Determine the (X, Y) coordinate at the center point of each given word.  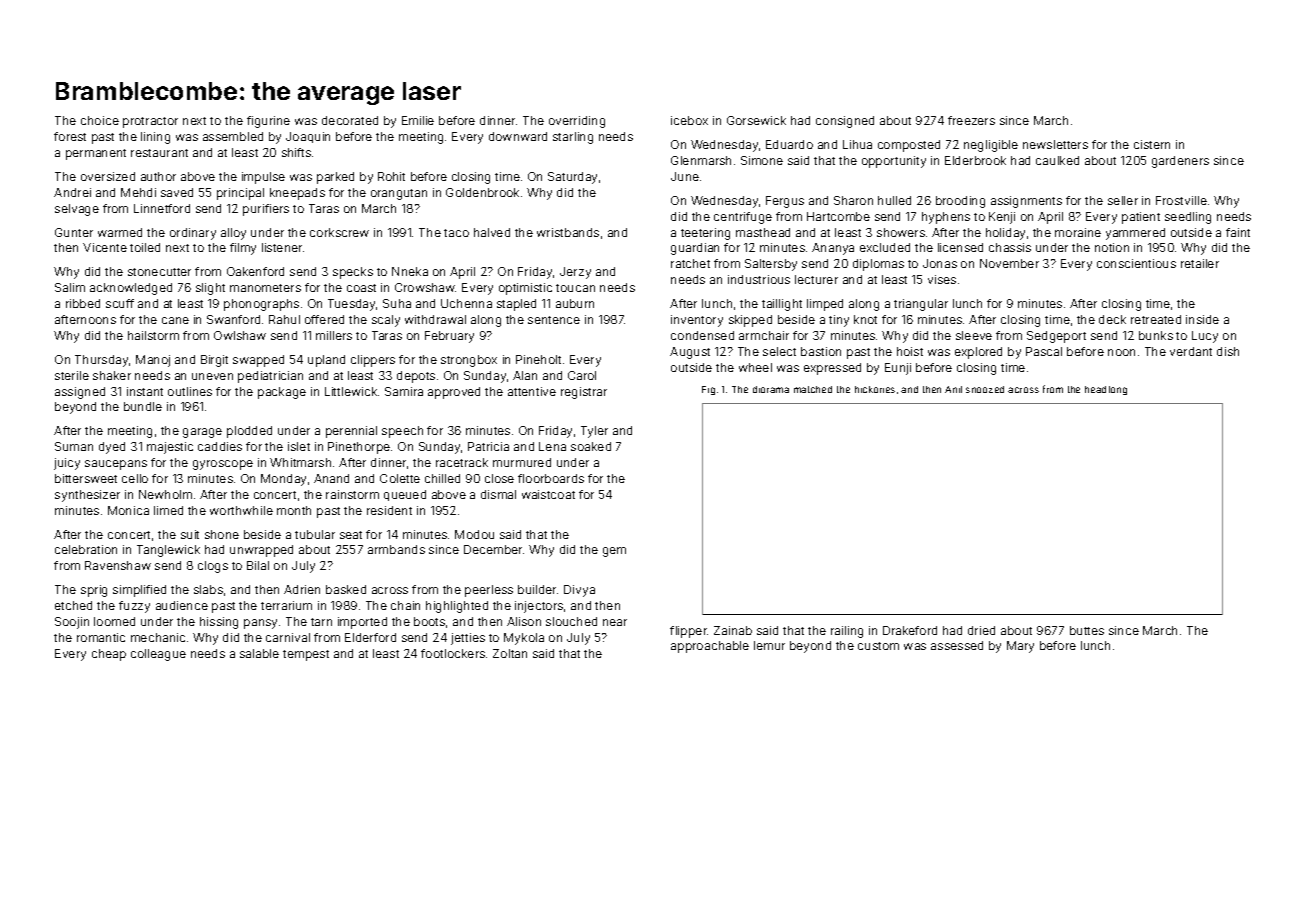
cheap (109, 655)
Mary (1020, 647)
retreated (1156, 319)
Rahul (284, 319)
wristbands (568, 232)
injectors (539, 607)
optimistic (525, 289)
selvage (77, 210)
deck (1112, 319)
